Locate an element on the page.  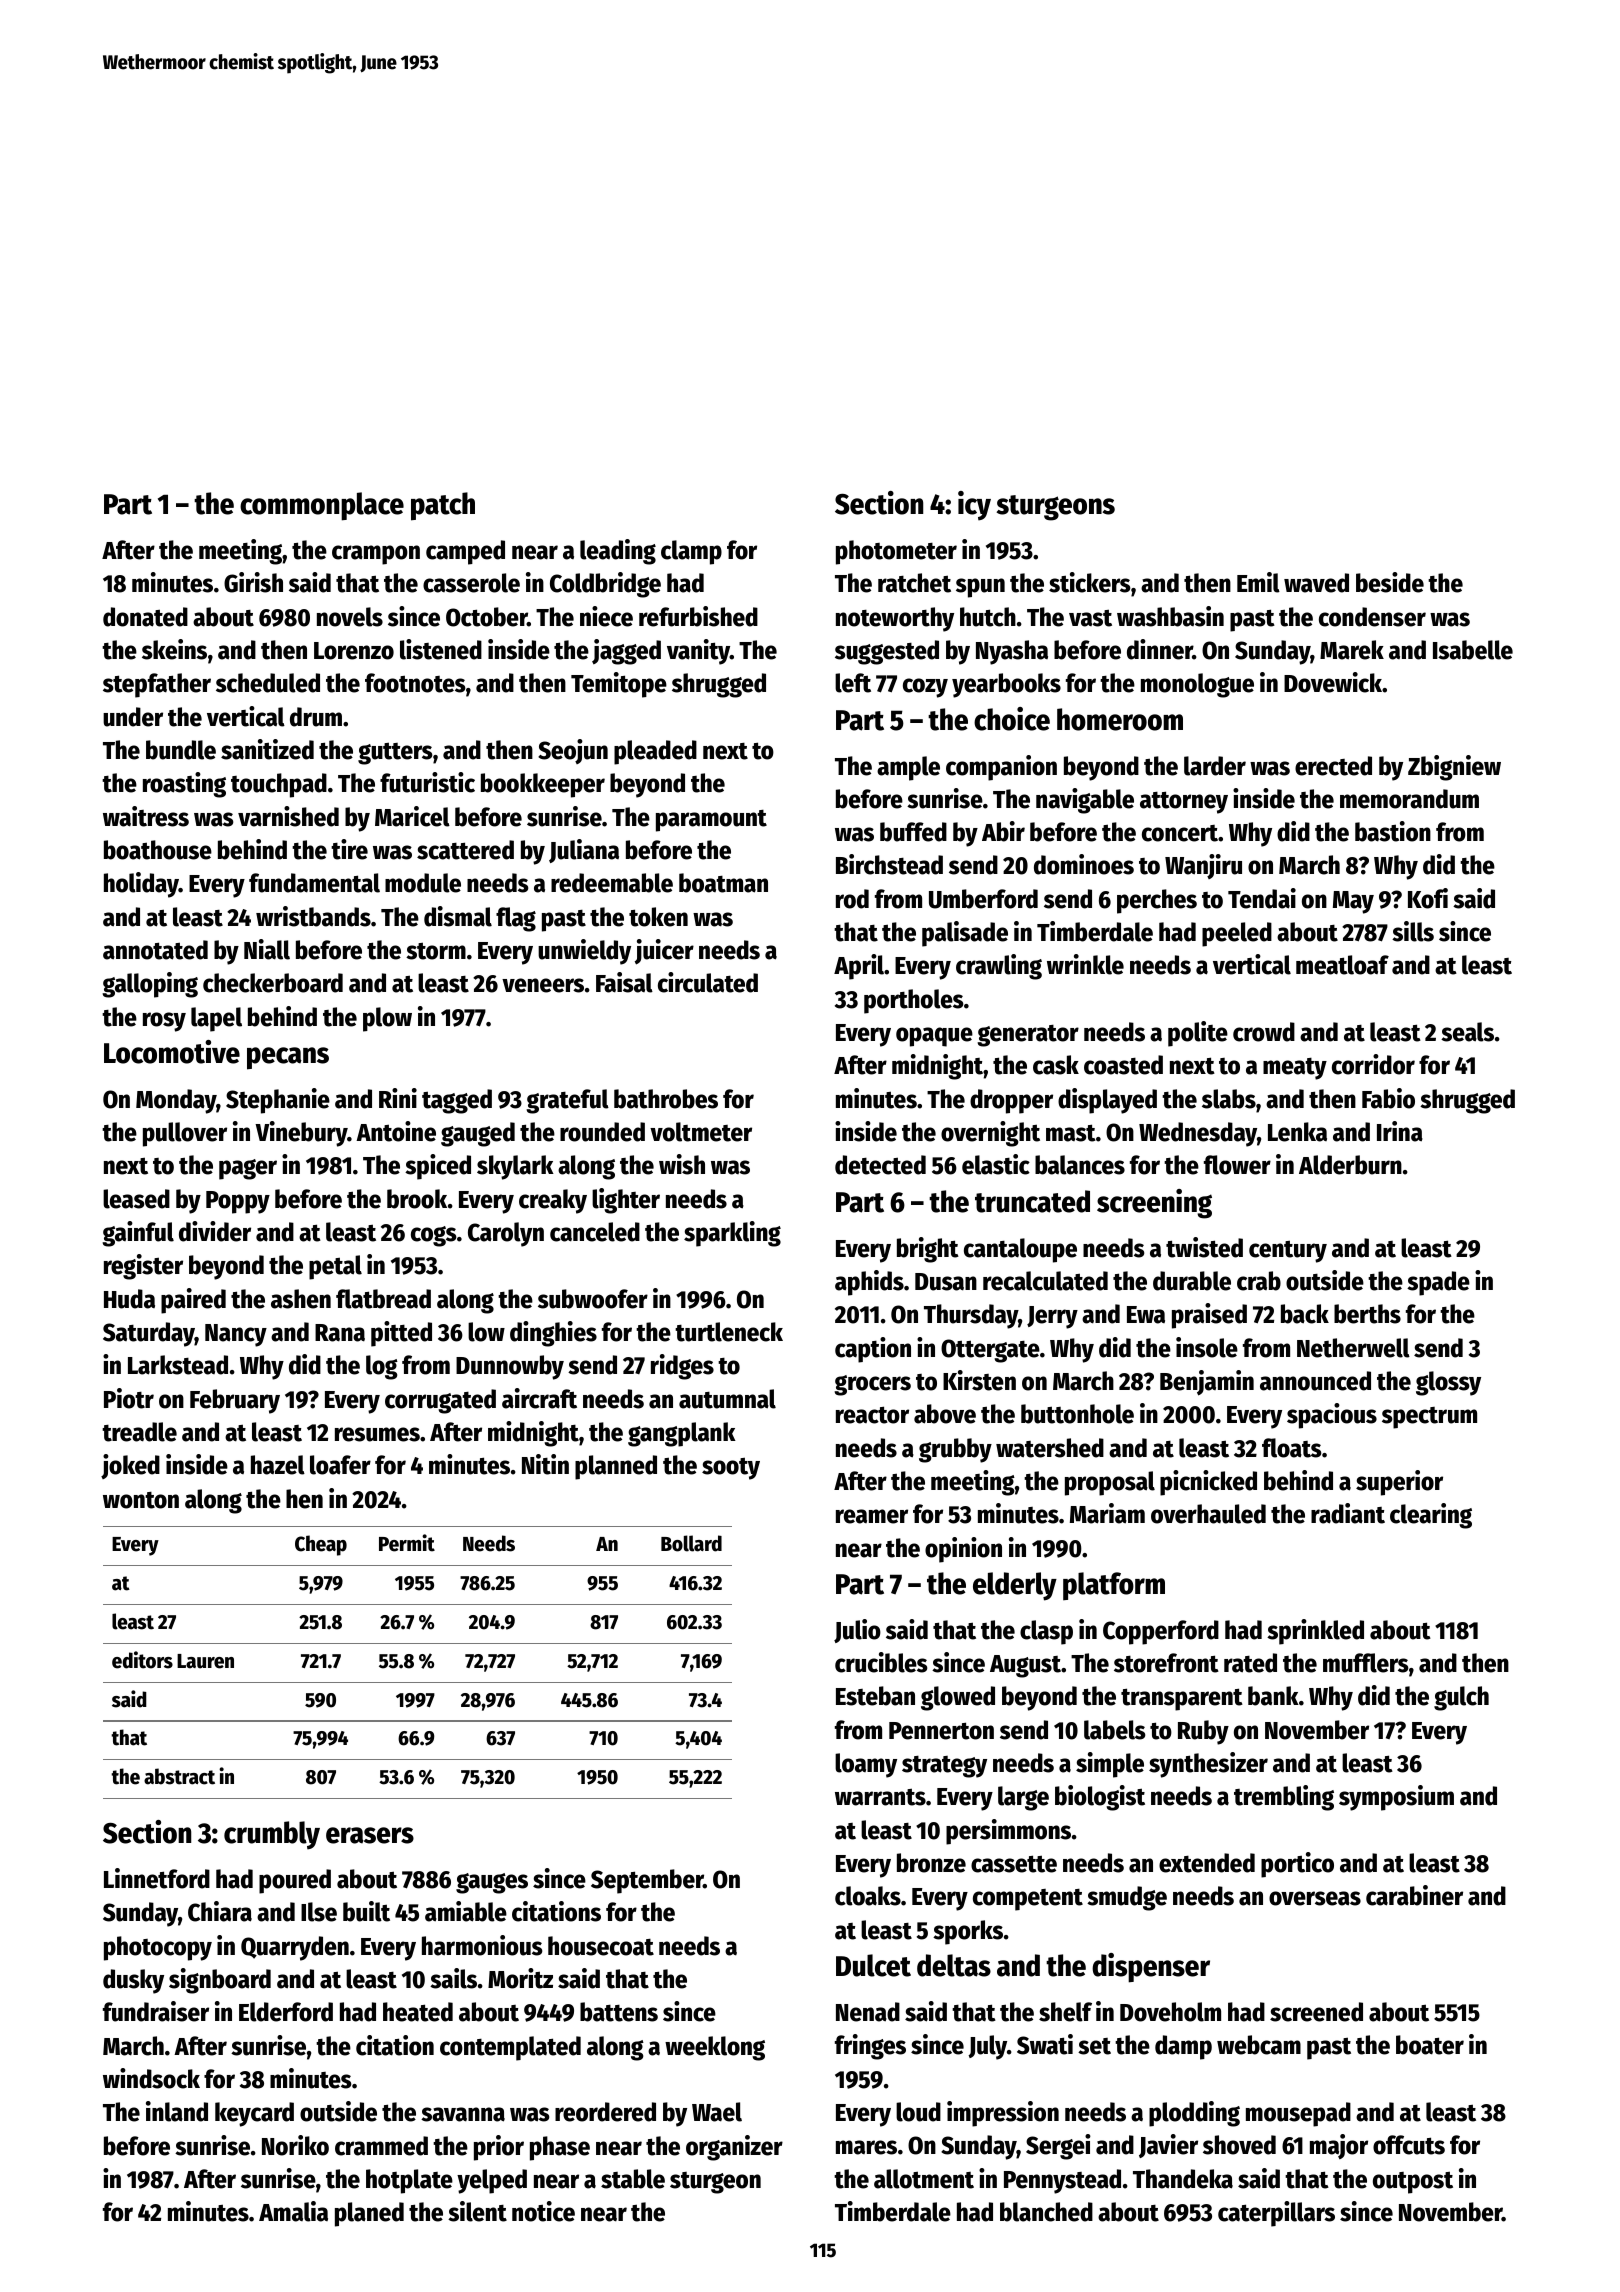
Nenad is located at coordinates (868, 2012).
